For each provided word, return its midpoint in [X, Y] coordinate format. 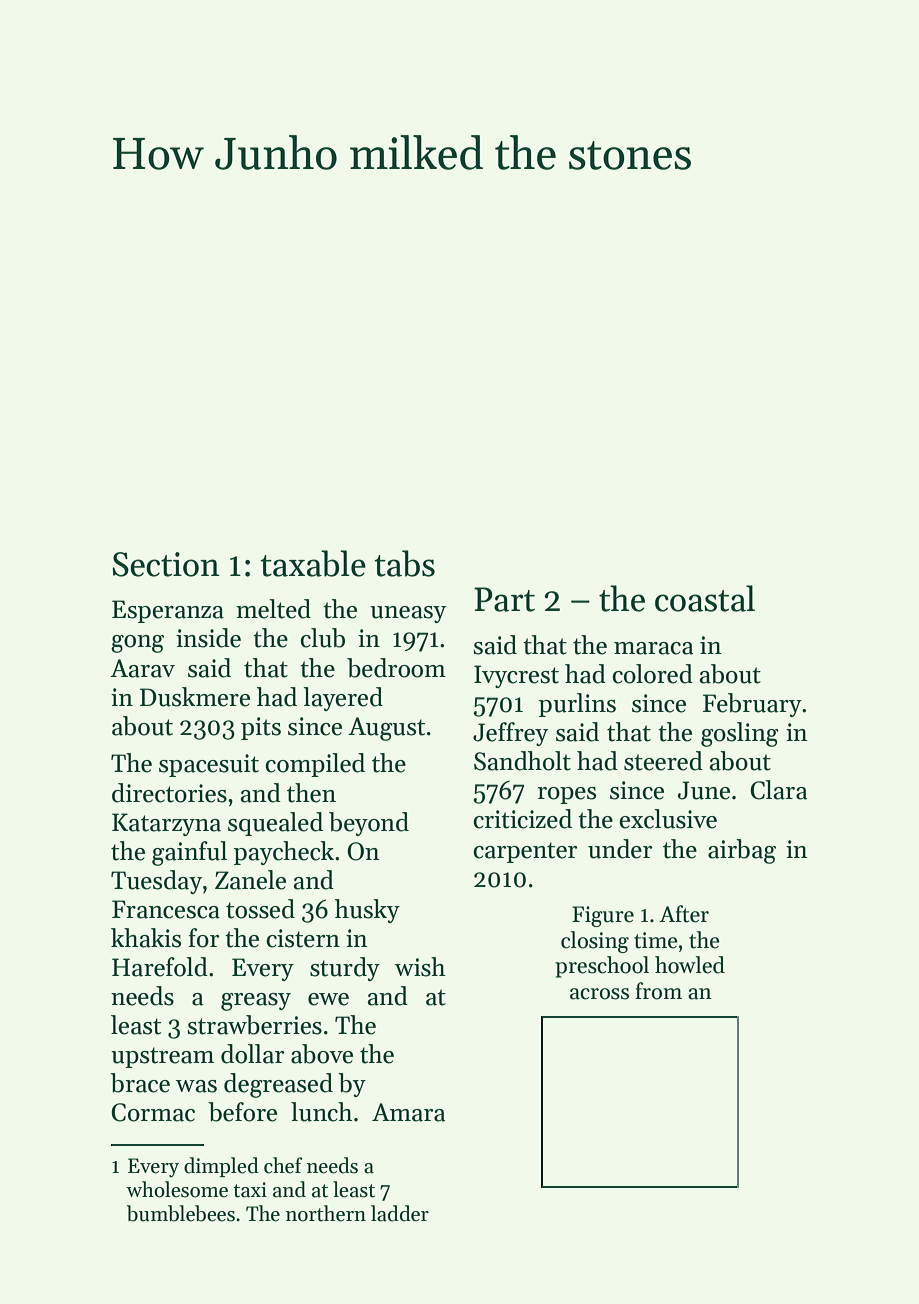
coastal [705, 598]
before [242, 1112]
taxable [313, 563]
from [658, 991]
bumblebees [181, 1213]
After [684, 914]
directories [169, 793]
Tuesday [156, 882]
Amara [409, 1112]
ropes [566, 795]
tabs [405, 563]
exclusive [668, 819]
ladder [400, 1213]
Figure [603, 916]
